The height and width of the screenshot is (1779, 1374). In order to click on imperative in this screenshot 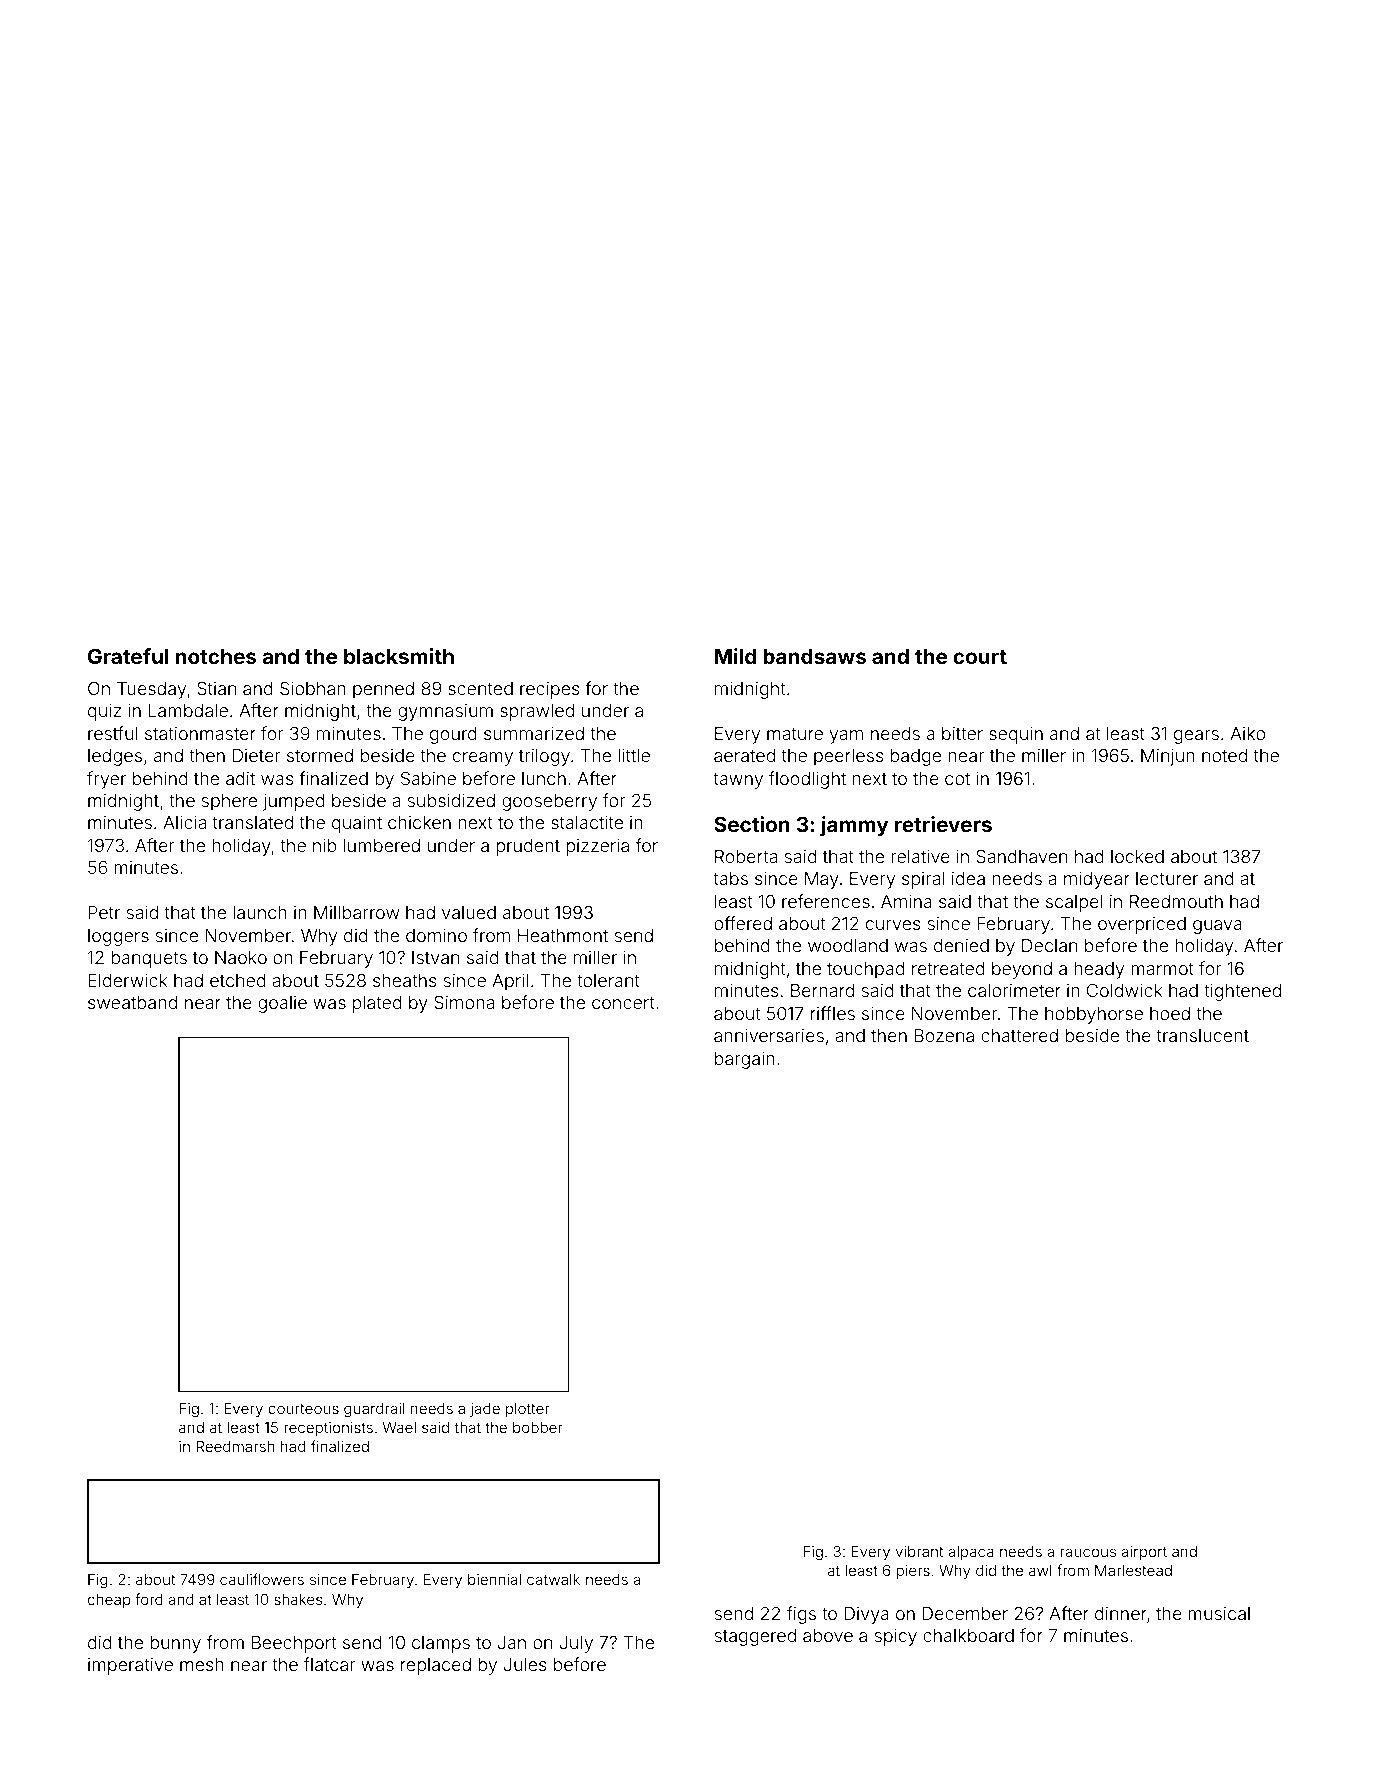, I will do `click(130, 1666)`.
